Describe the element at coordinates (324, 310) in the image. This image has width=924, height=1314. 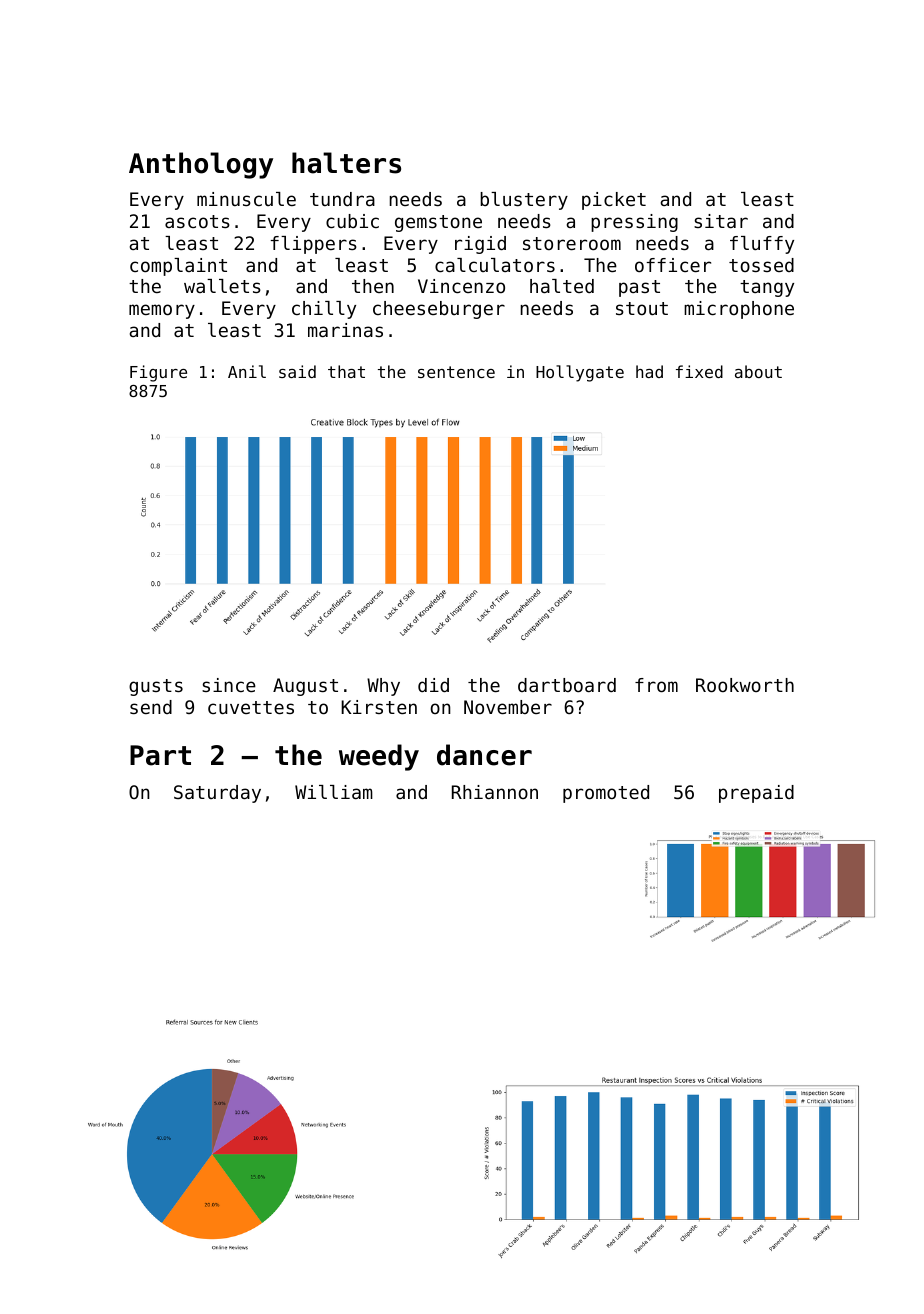
I see `chilly` at that location.
